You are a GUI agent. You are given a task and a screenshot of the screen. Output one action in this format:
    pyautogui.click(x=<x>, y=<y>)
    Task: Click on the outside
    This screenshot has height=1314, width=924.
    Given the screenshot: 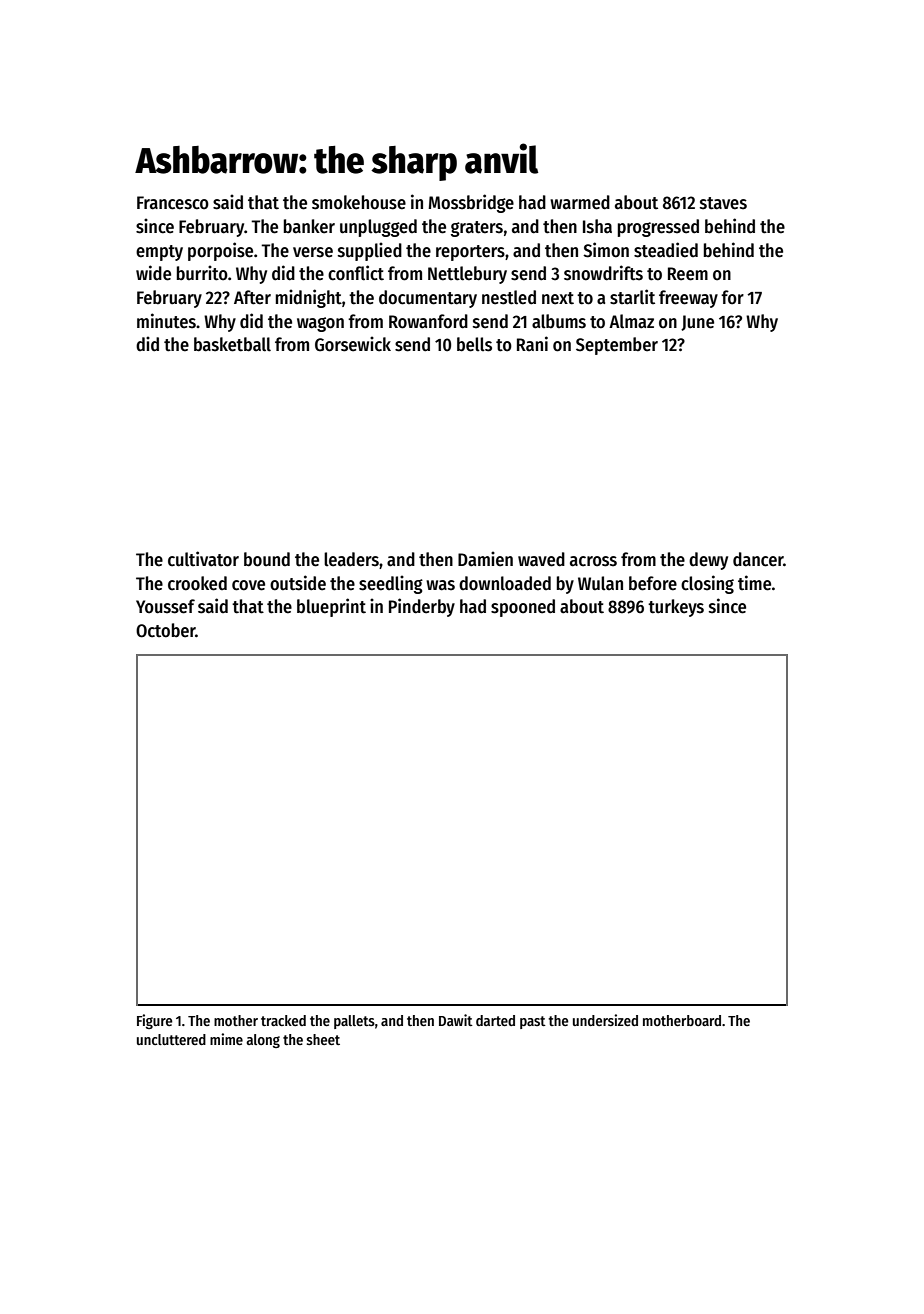 What is the action you would take?
    pyautogui.click(x=298, y=583)
